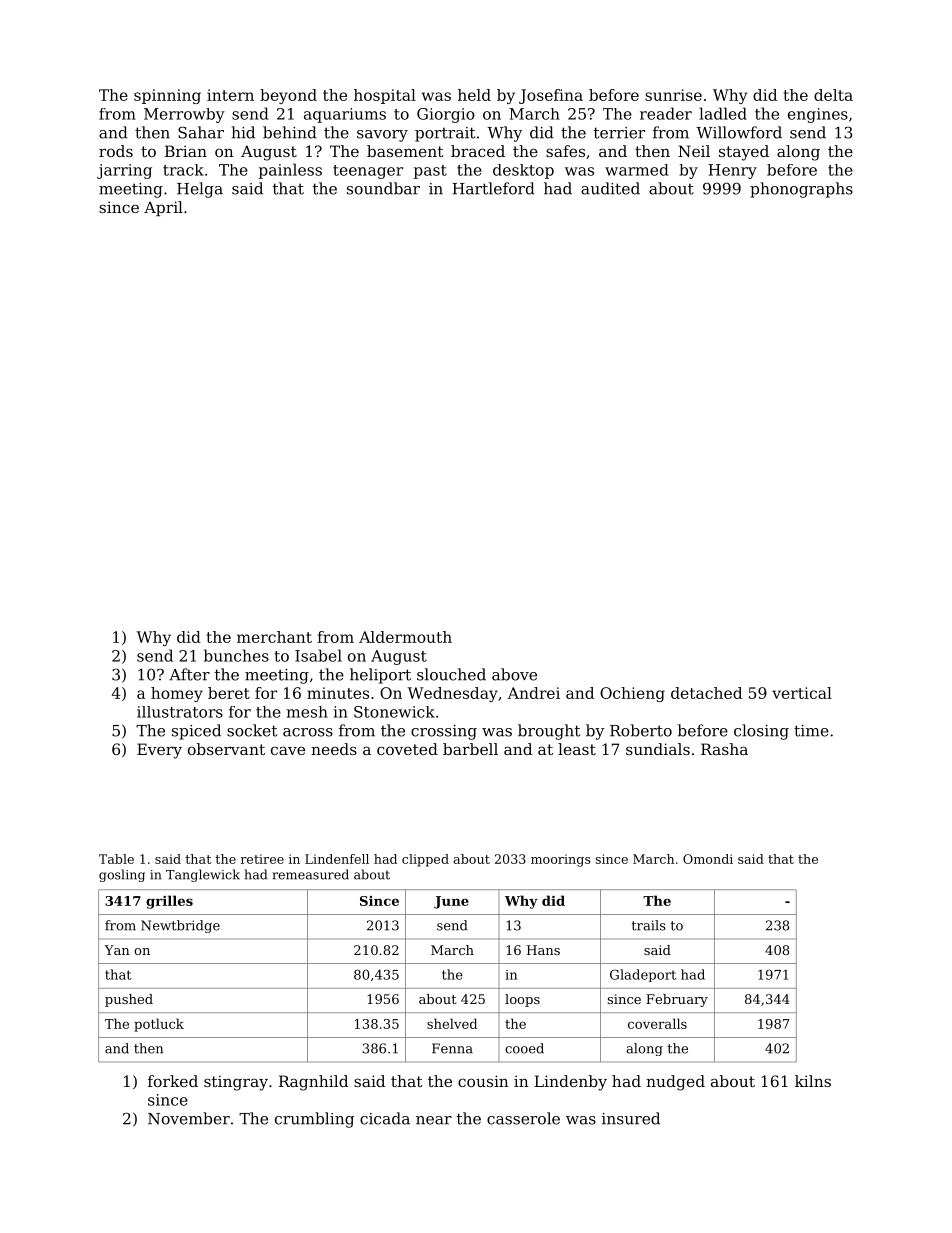  I want to click on Josefina, so click(551, 96).
